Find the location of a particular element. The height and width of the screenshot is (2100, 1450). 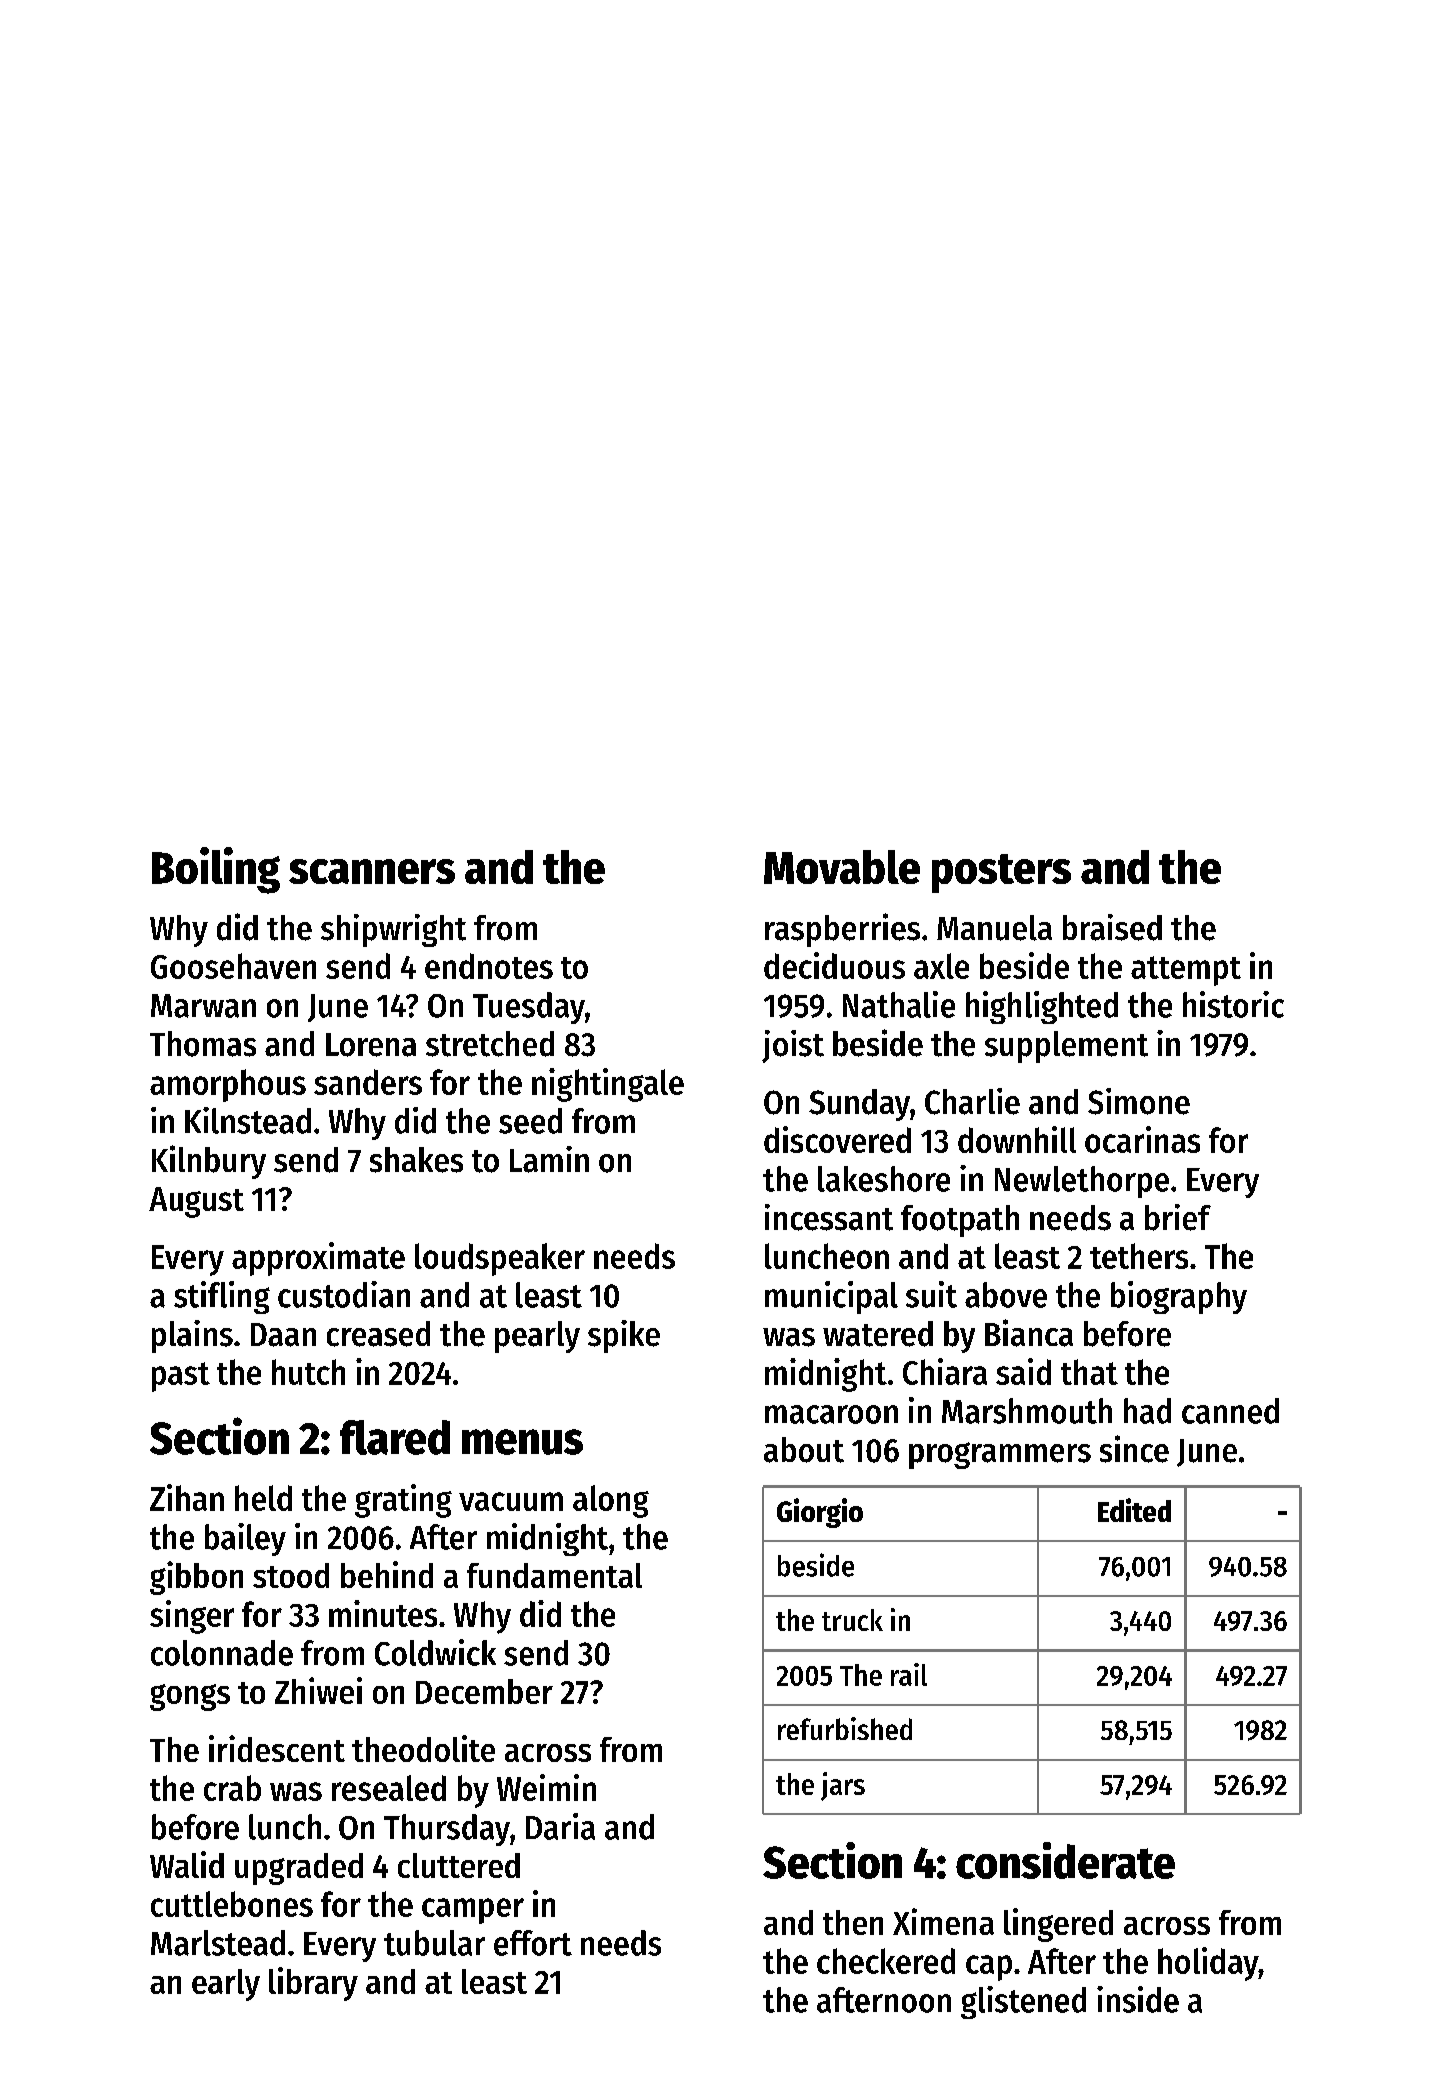

Movable is located at coordinates (842, 867).
